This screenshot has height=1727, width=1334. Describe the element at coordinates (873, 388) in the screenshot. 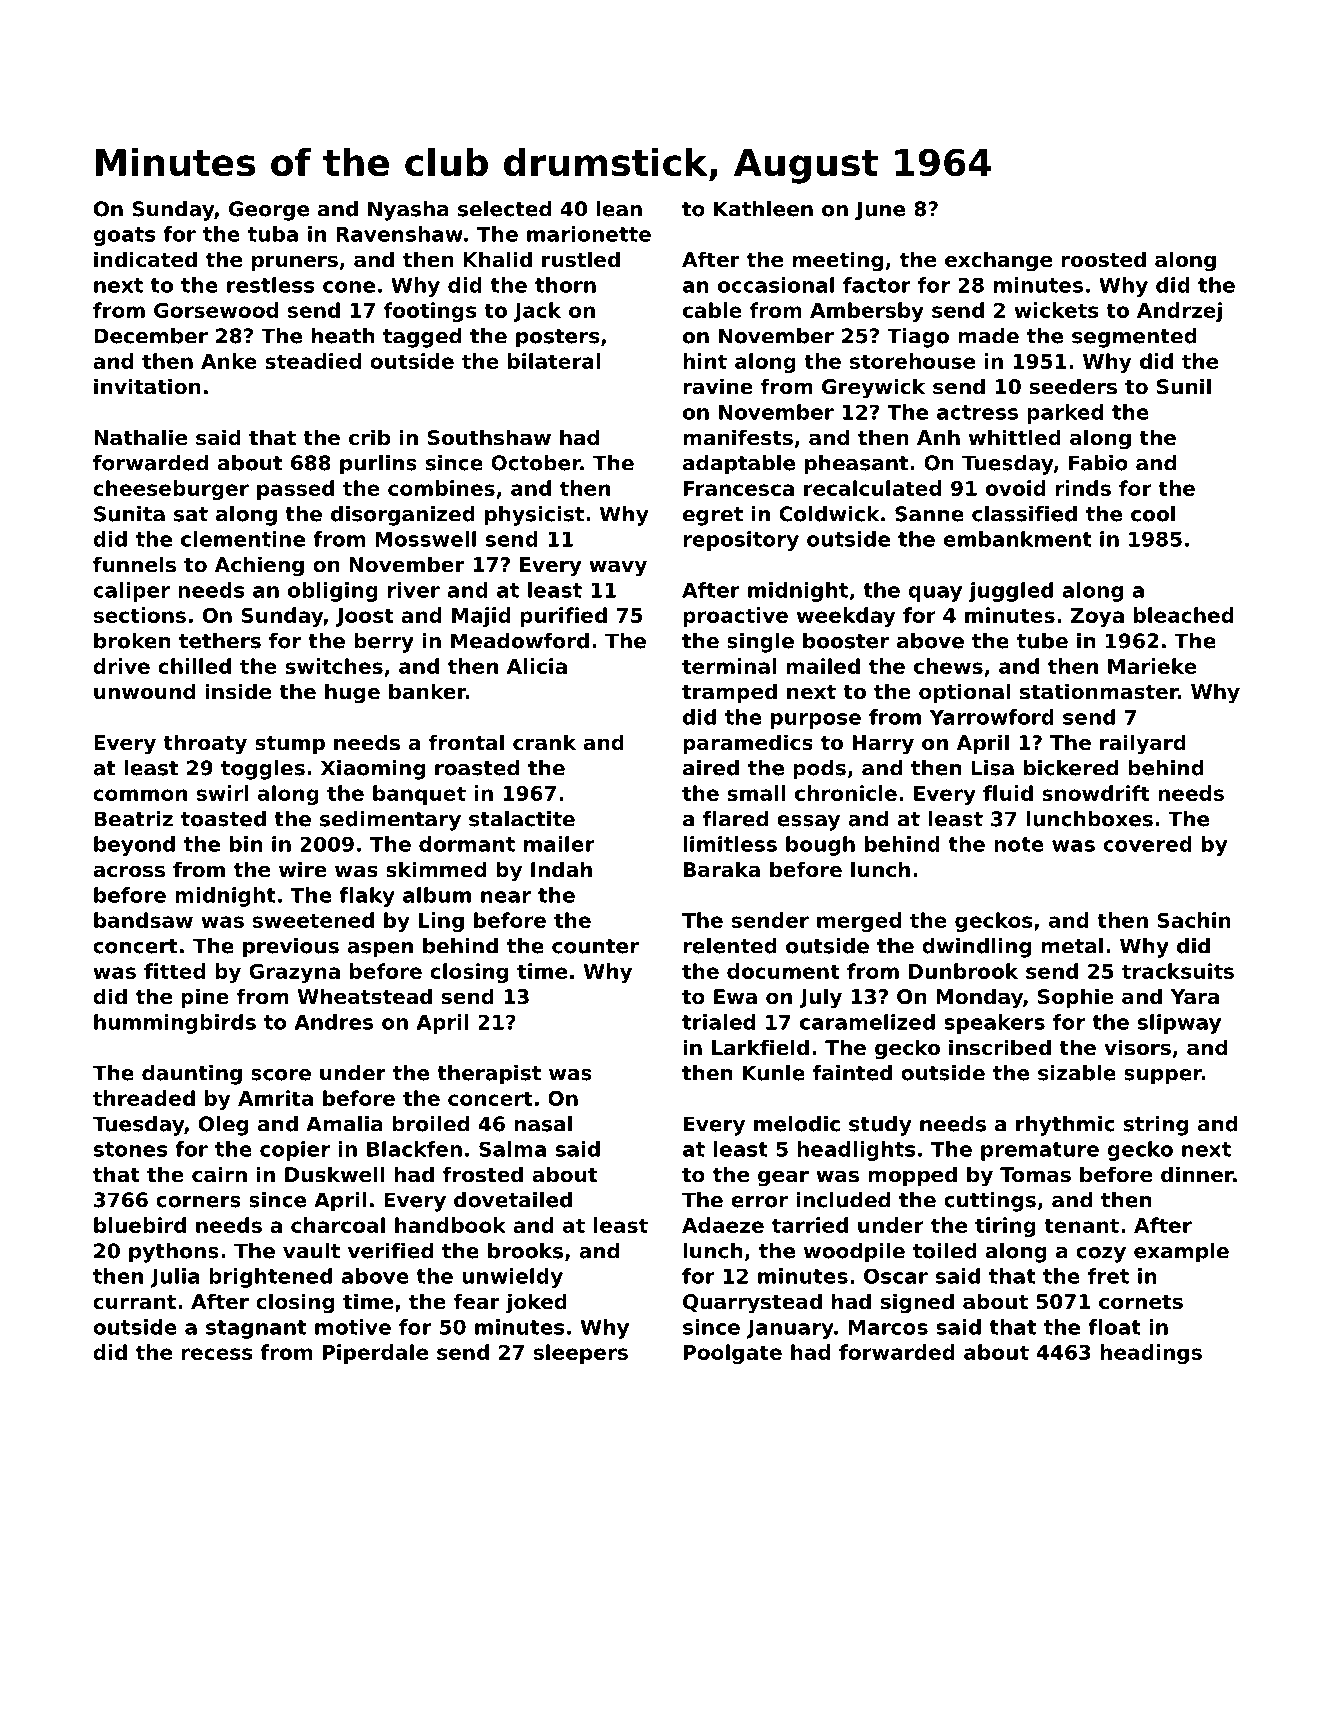

I see `Greywick` at that location.
